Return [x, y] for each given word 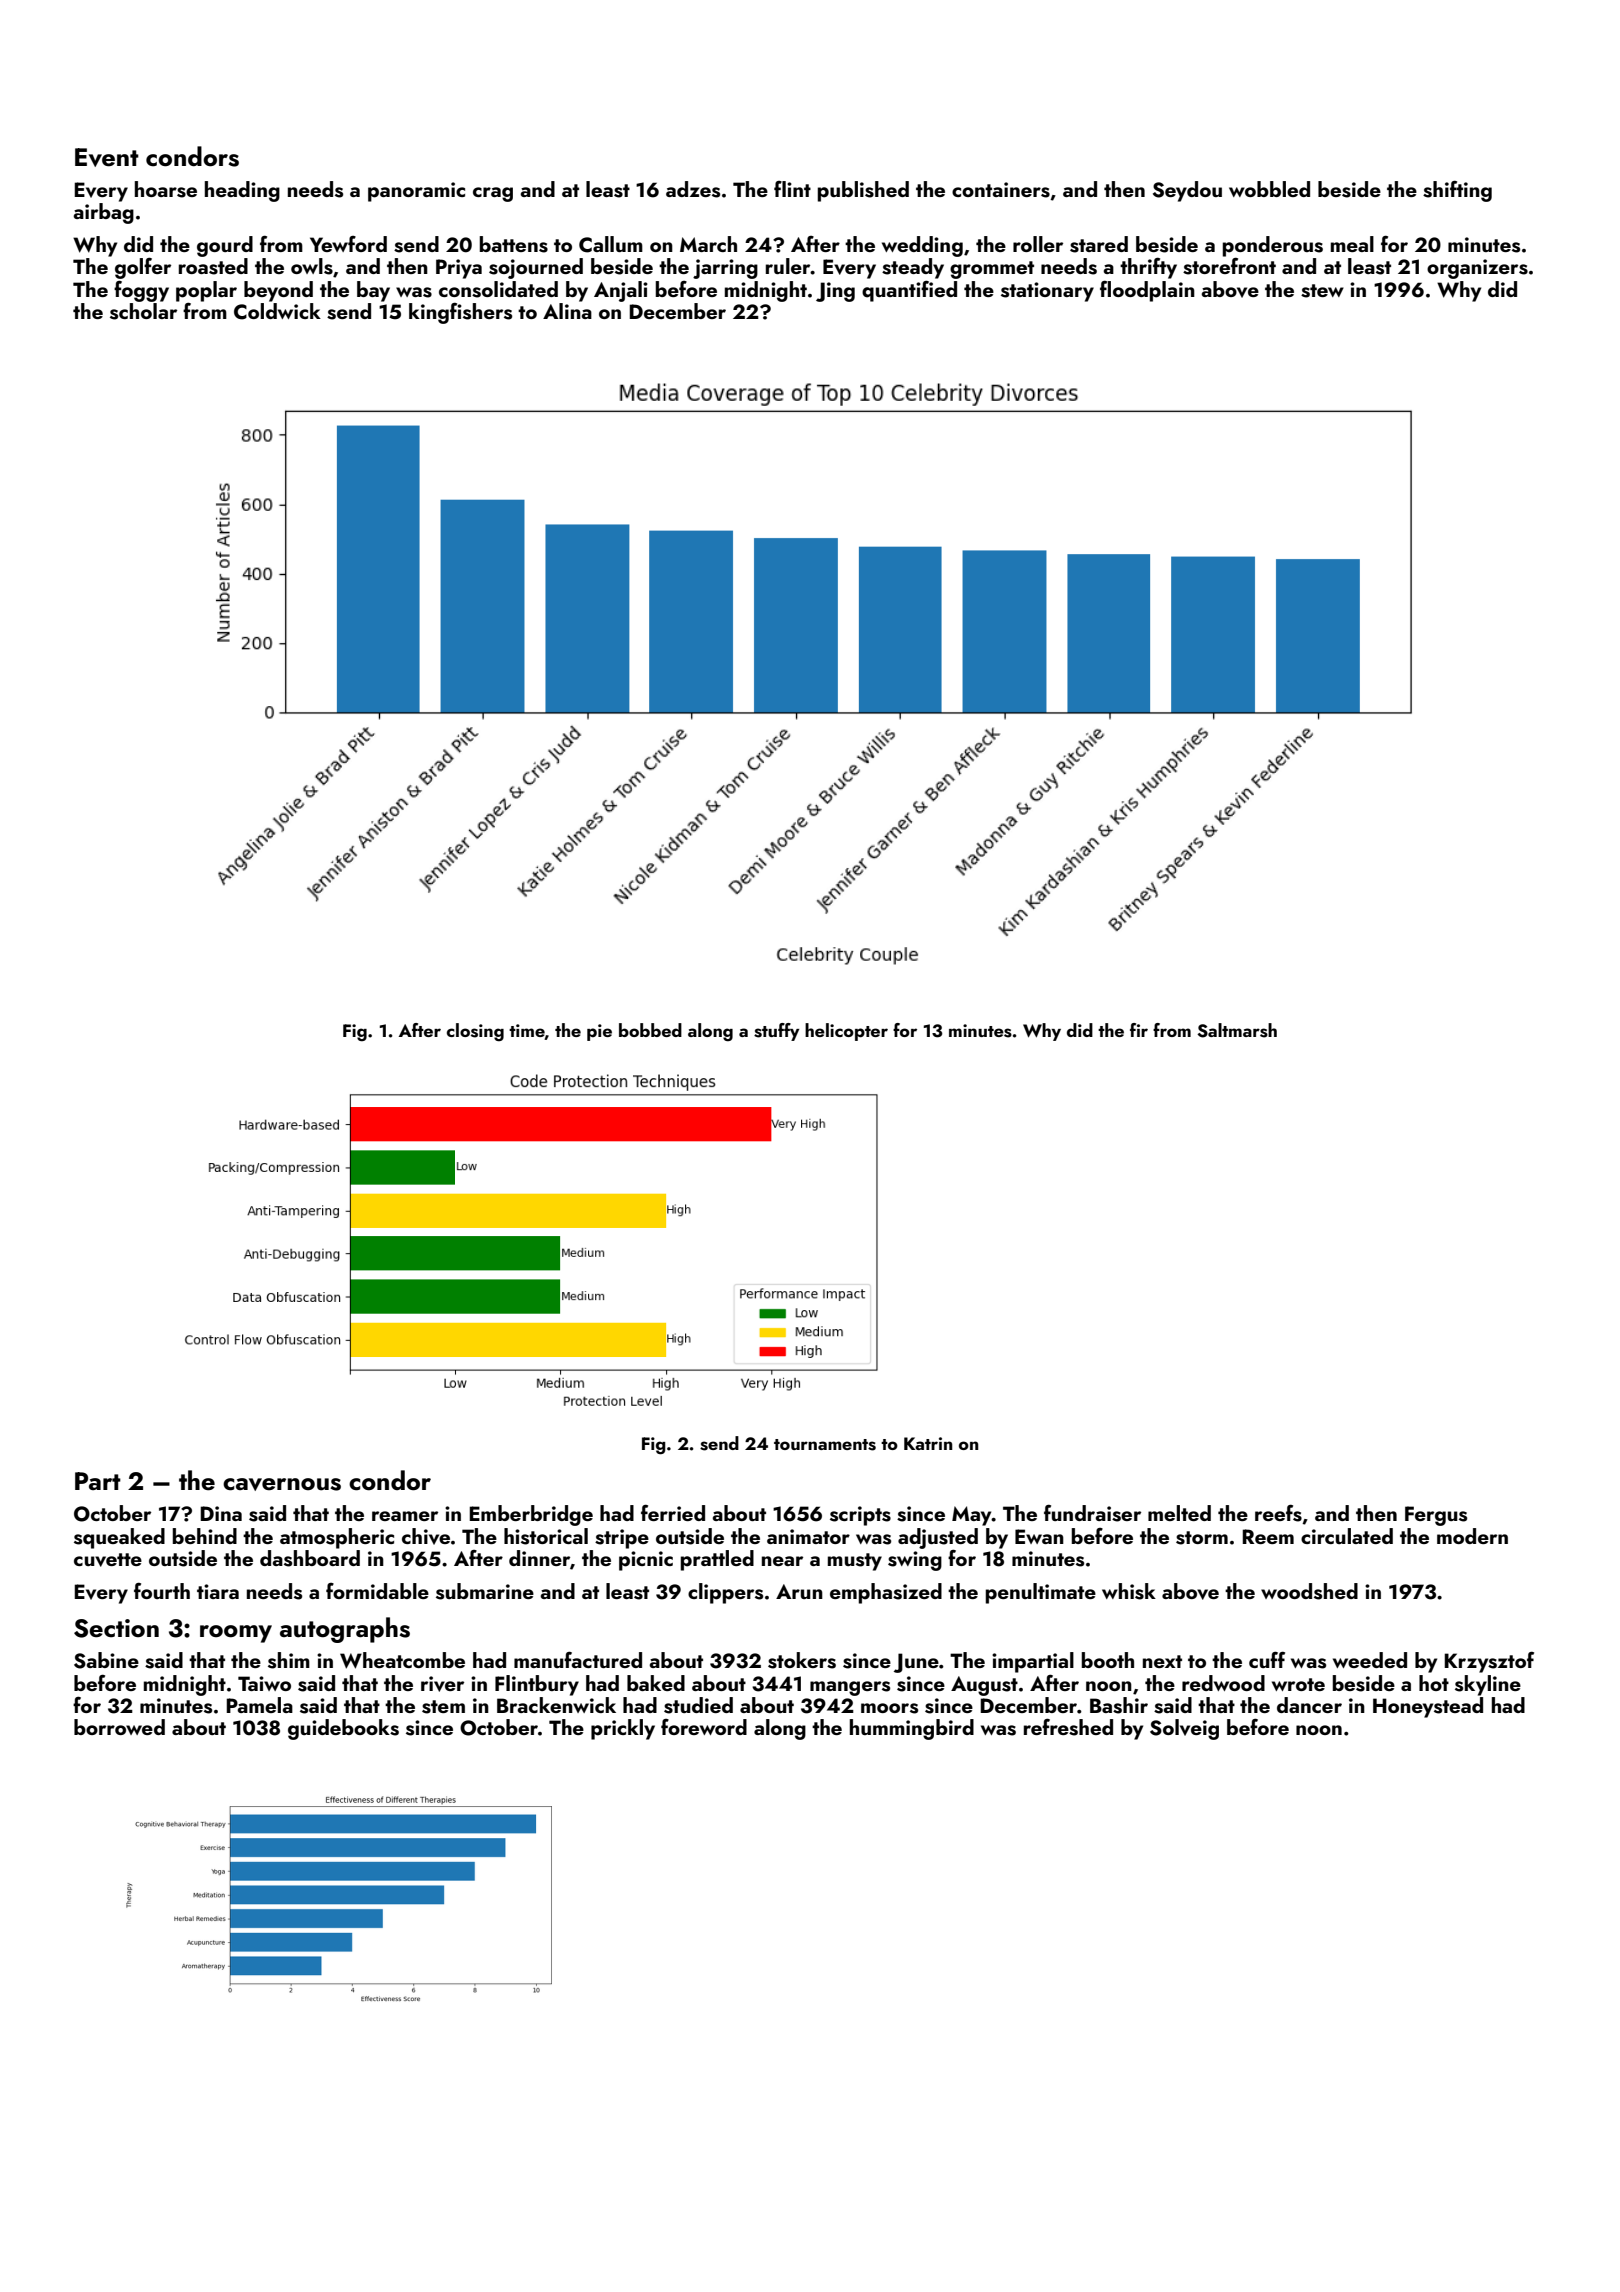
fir [1139, 1030]
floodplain [1147, 291]
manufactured [578, 1659]
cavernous [282, 1484]
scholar [143, 311]
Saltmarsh [1237, 1030]
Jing [835, 292]
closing [475, 1032]
